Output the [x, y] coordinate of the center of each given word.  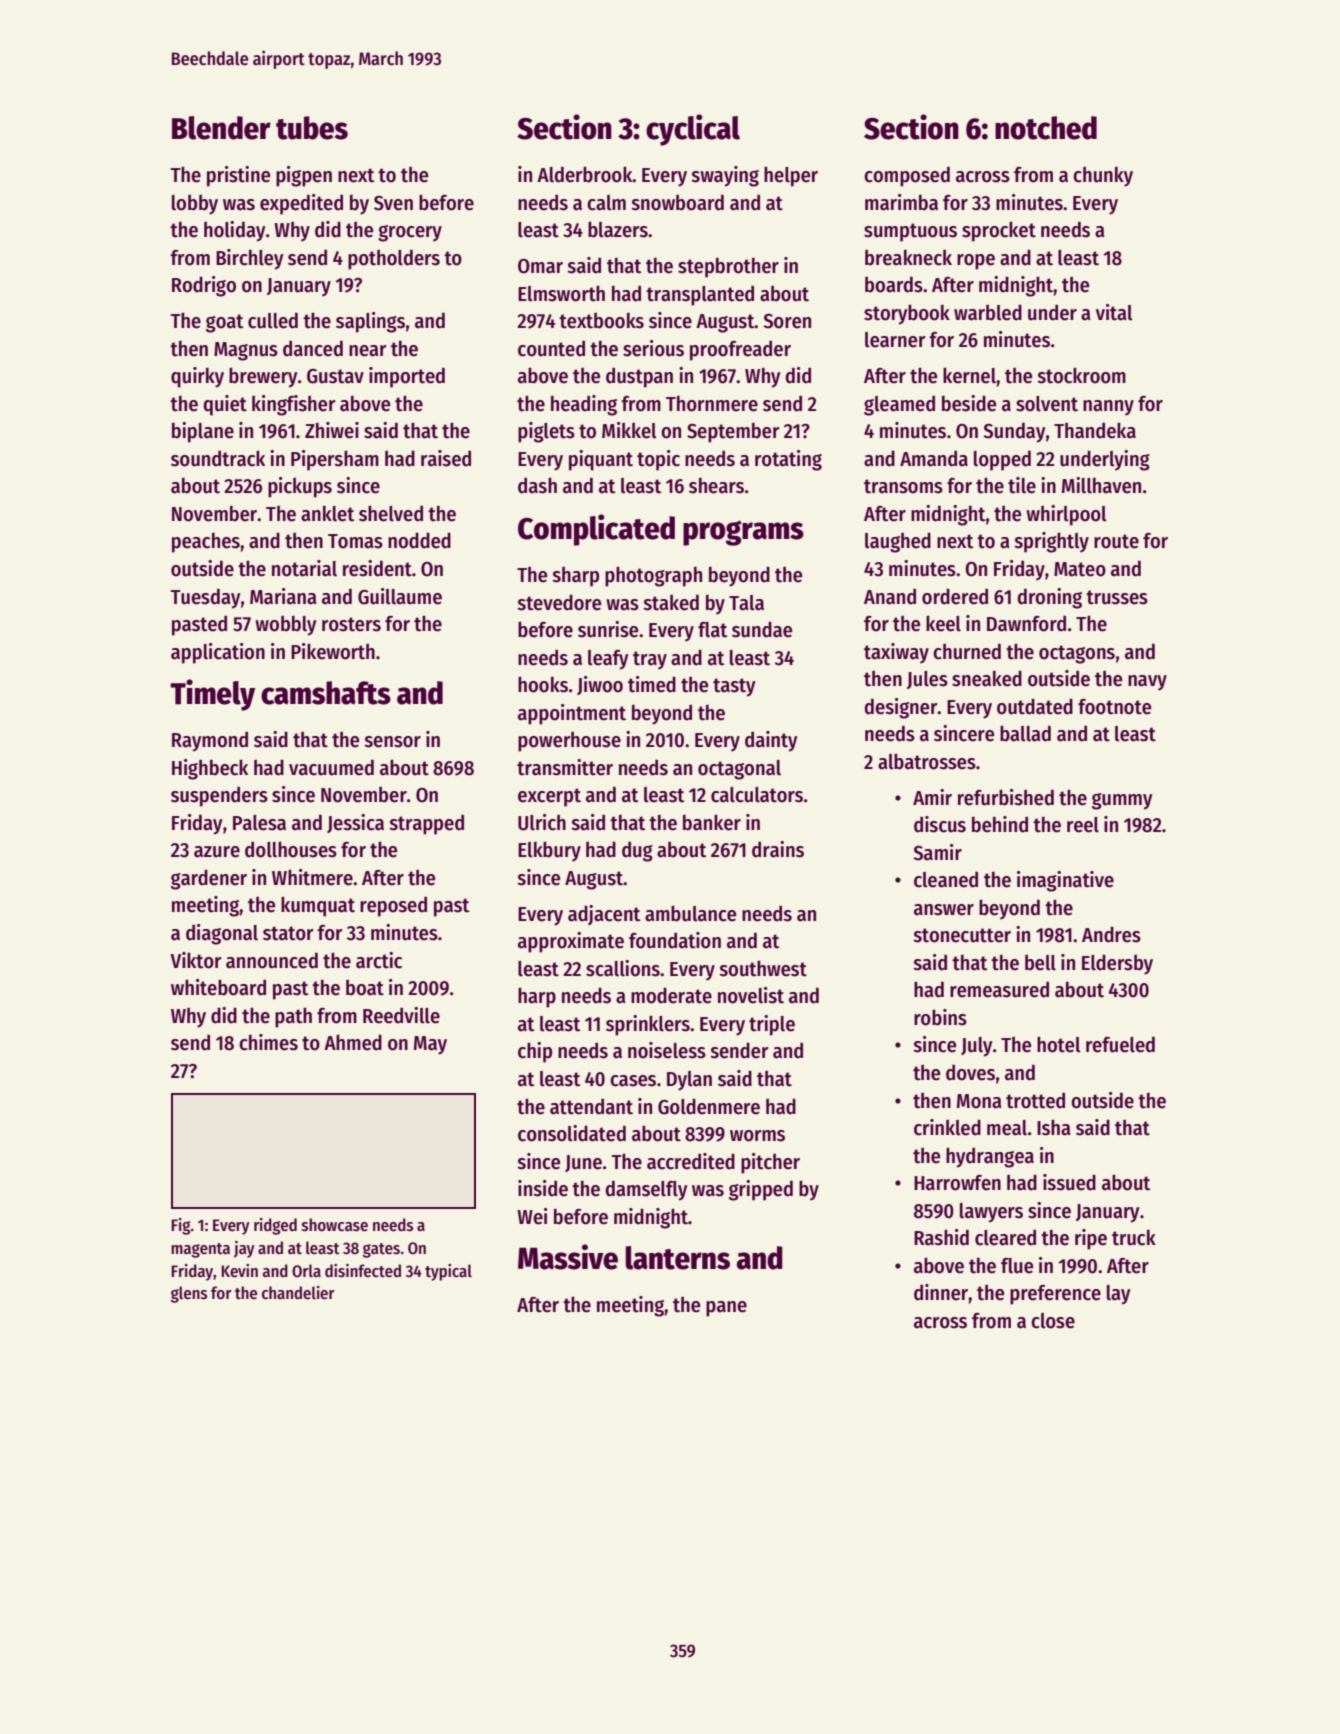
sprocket [999, 231]
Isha [1054, 1127]
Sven [393, 203]
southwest [763, 968]
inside [543, 1188]
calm [606, 203]
